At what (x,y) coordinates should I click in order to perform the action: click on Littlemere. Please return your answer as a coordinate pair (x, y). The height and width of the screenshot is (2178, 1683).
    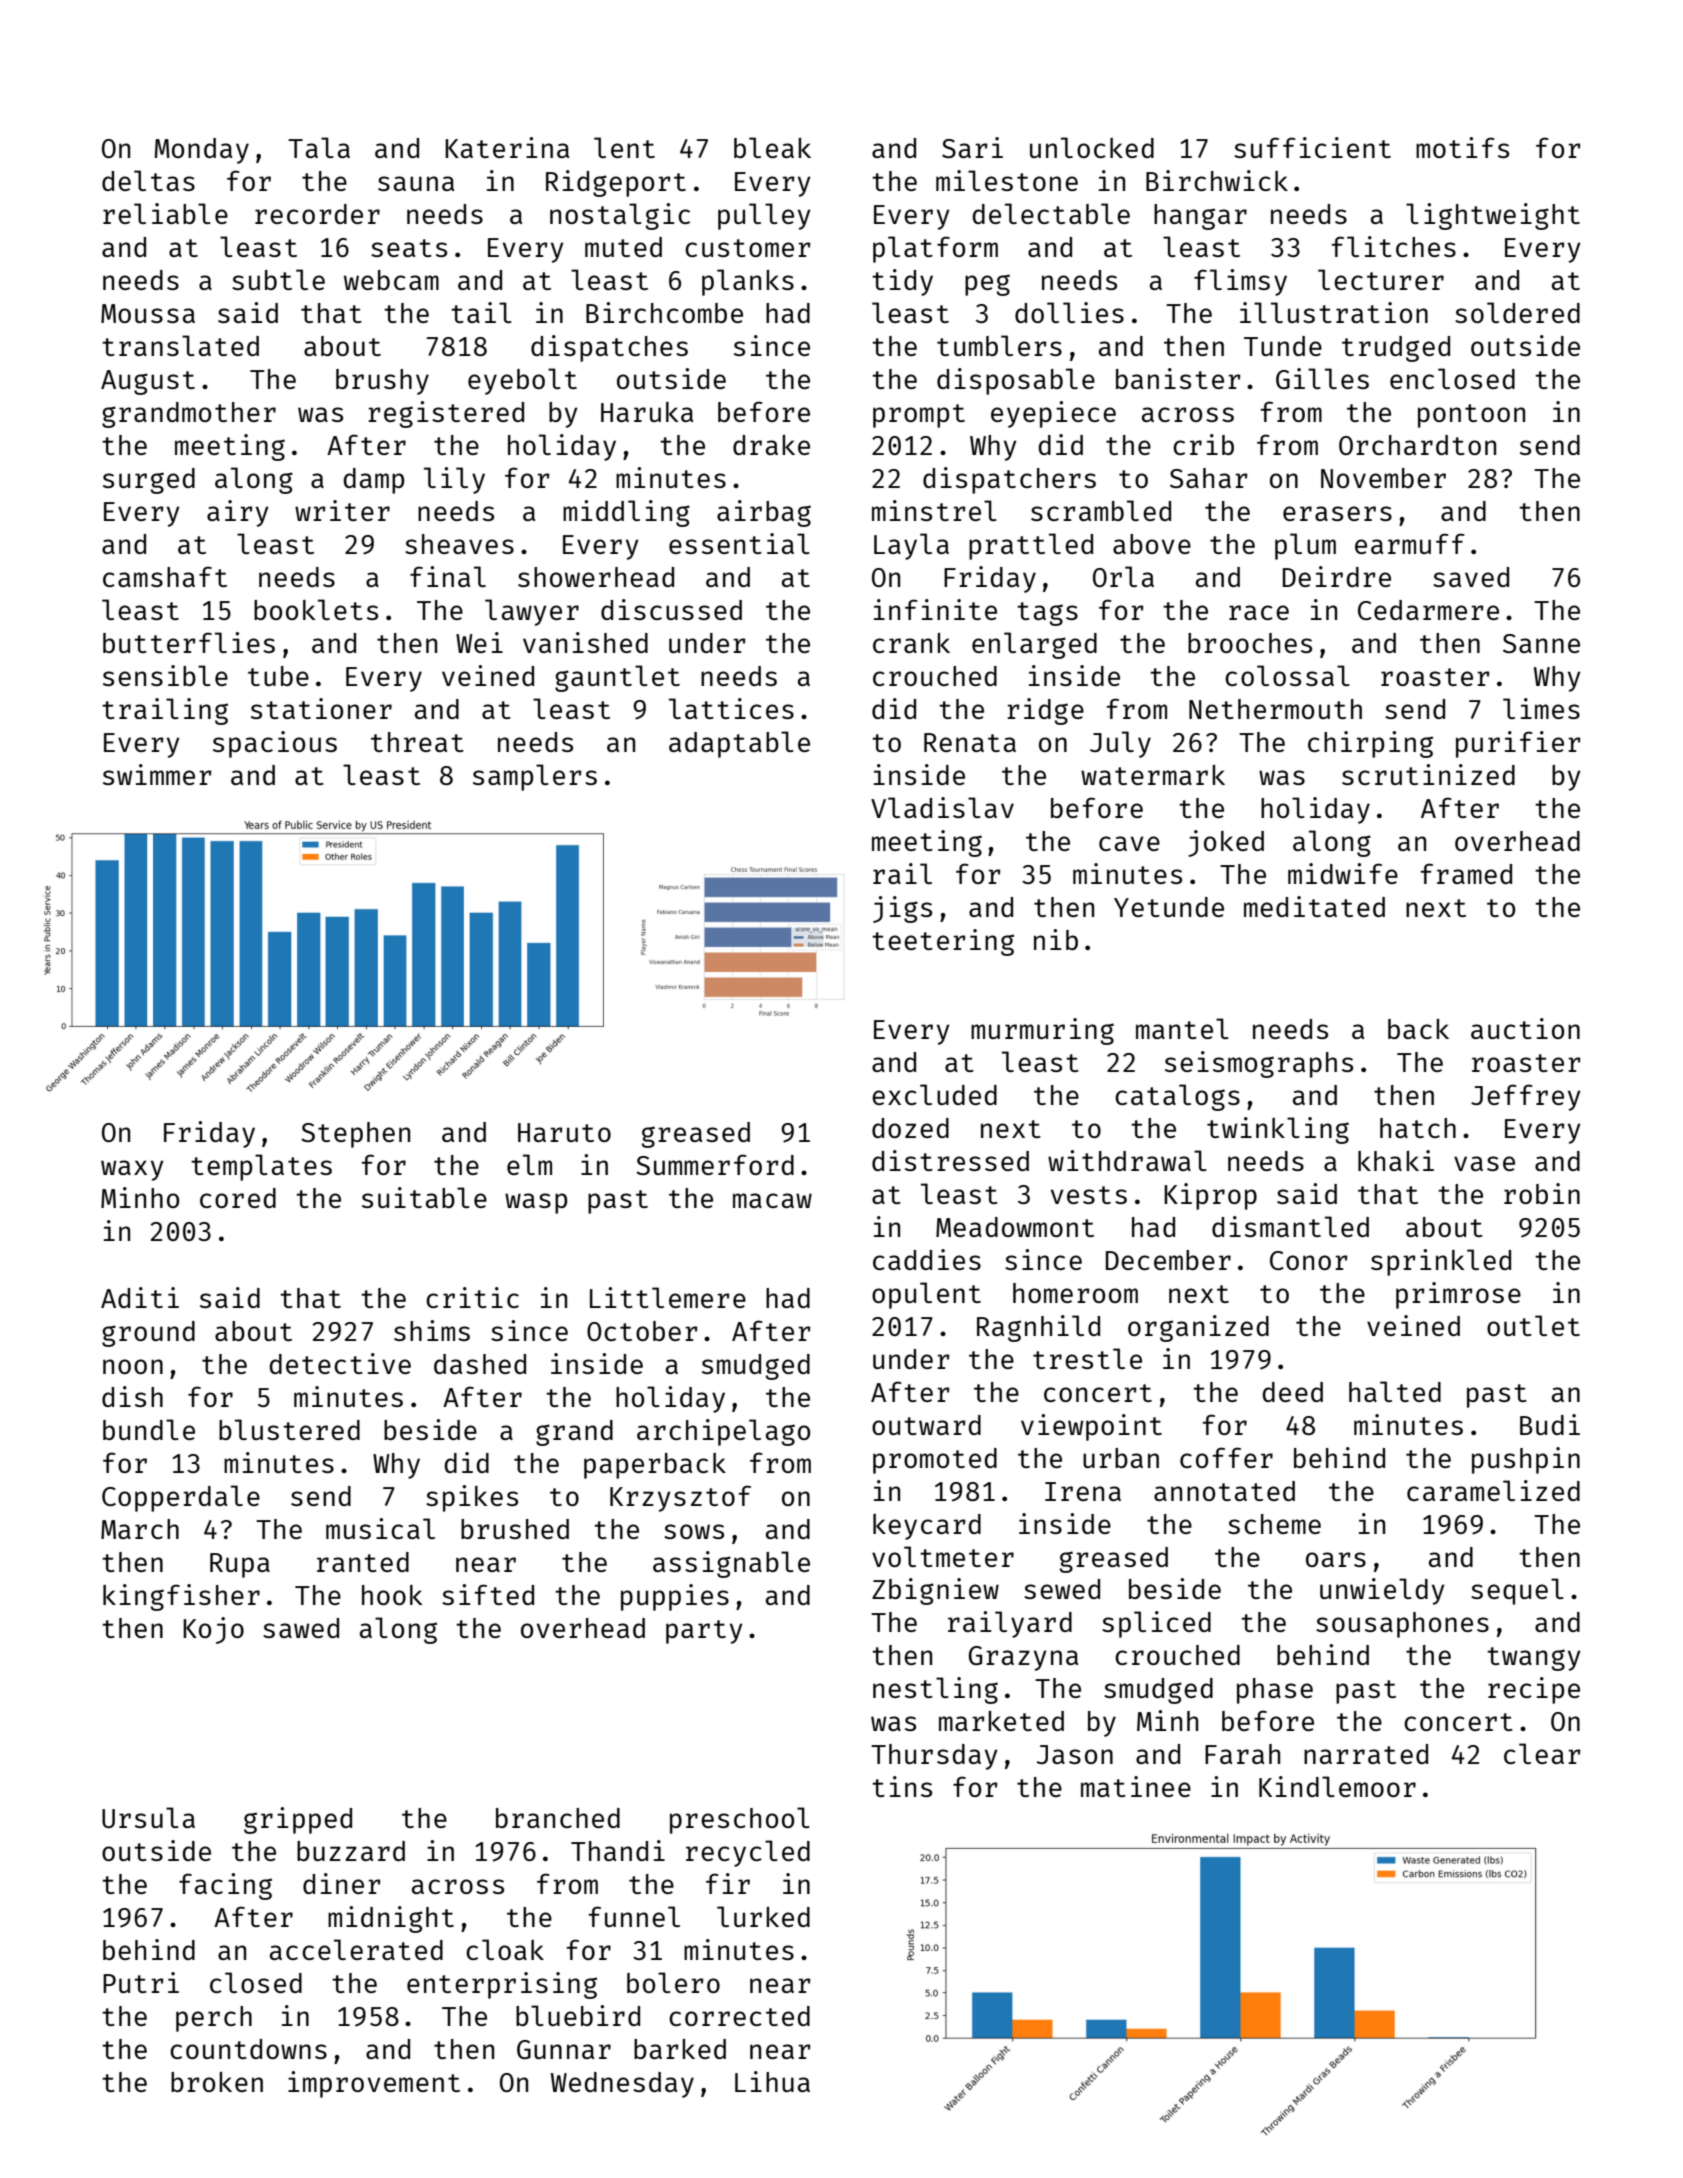
    Looking at the image, I should click on (668, 1297).
